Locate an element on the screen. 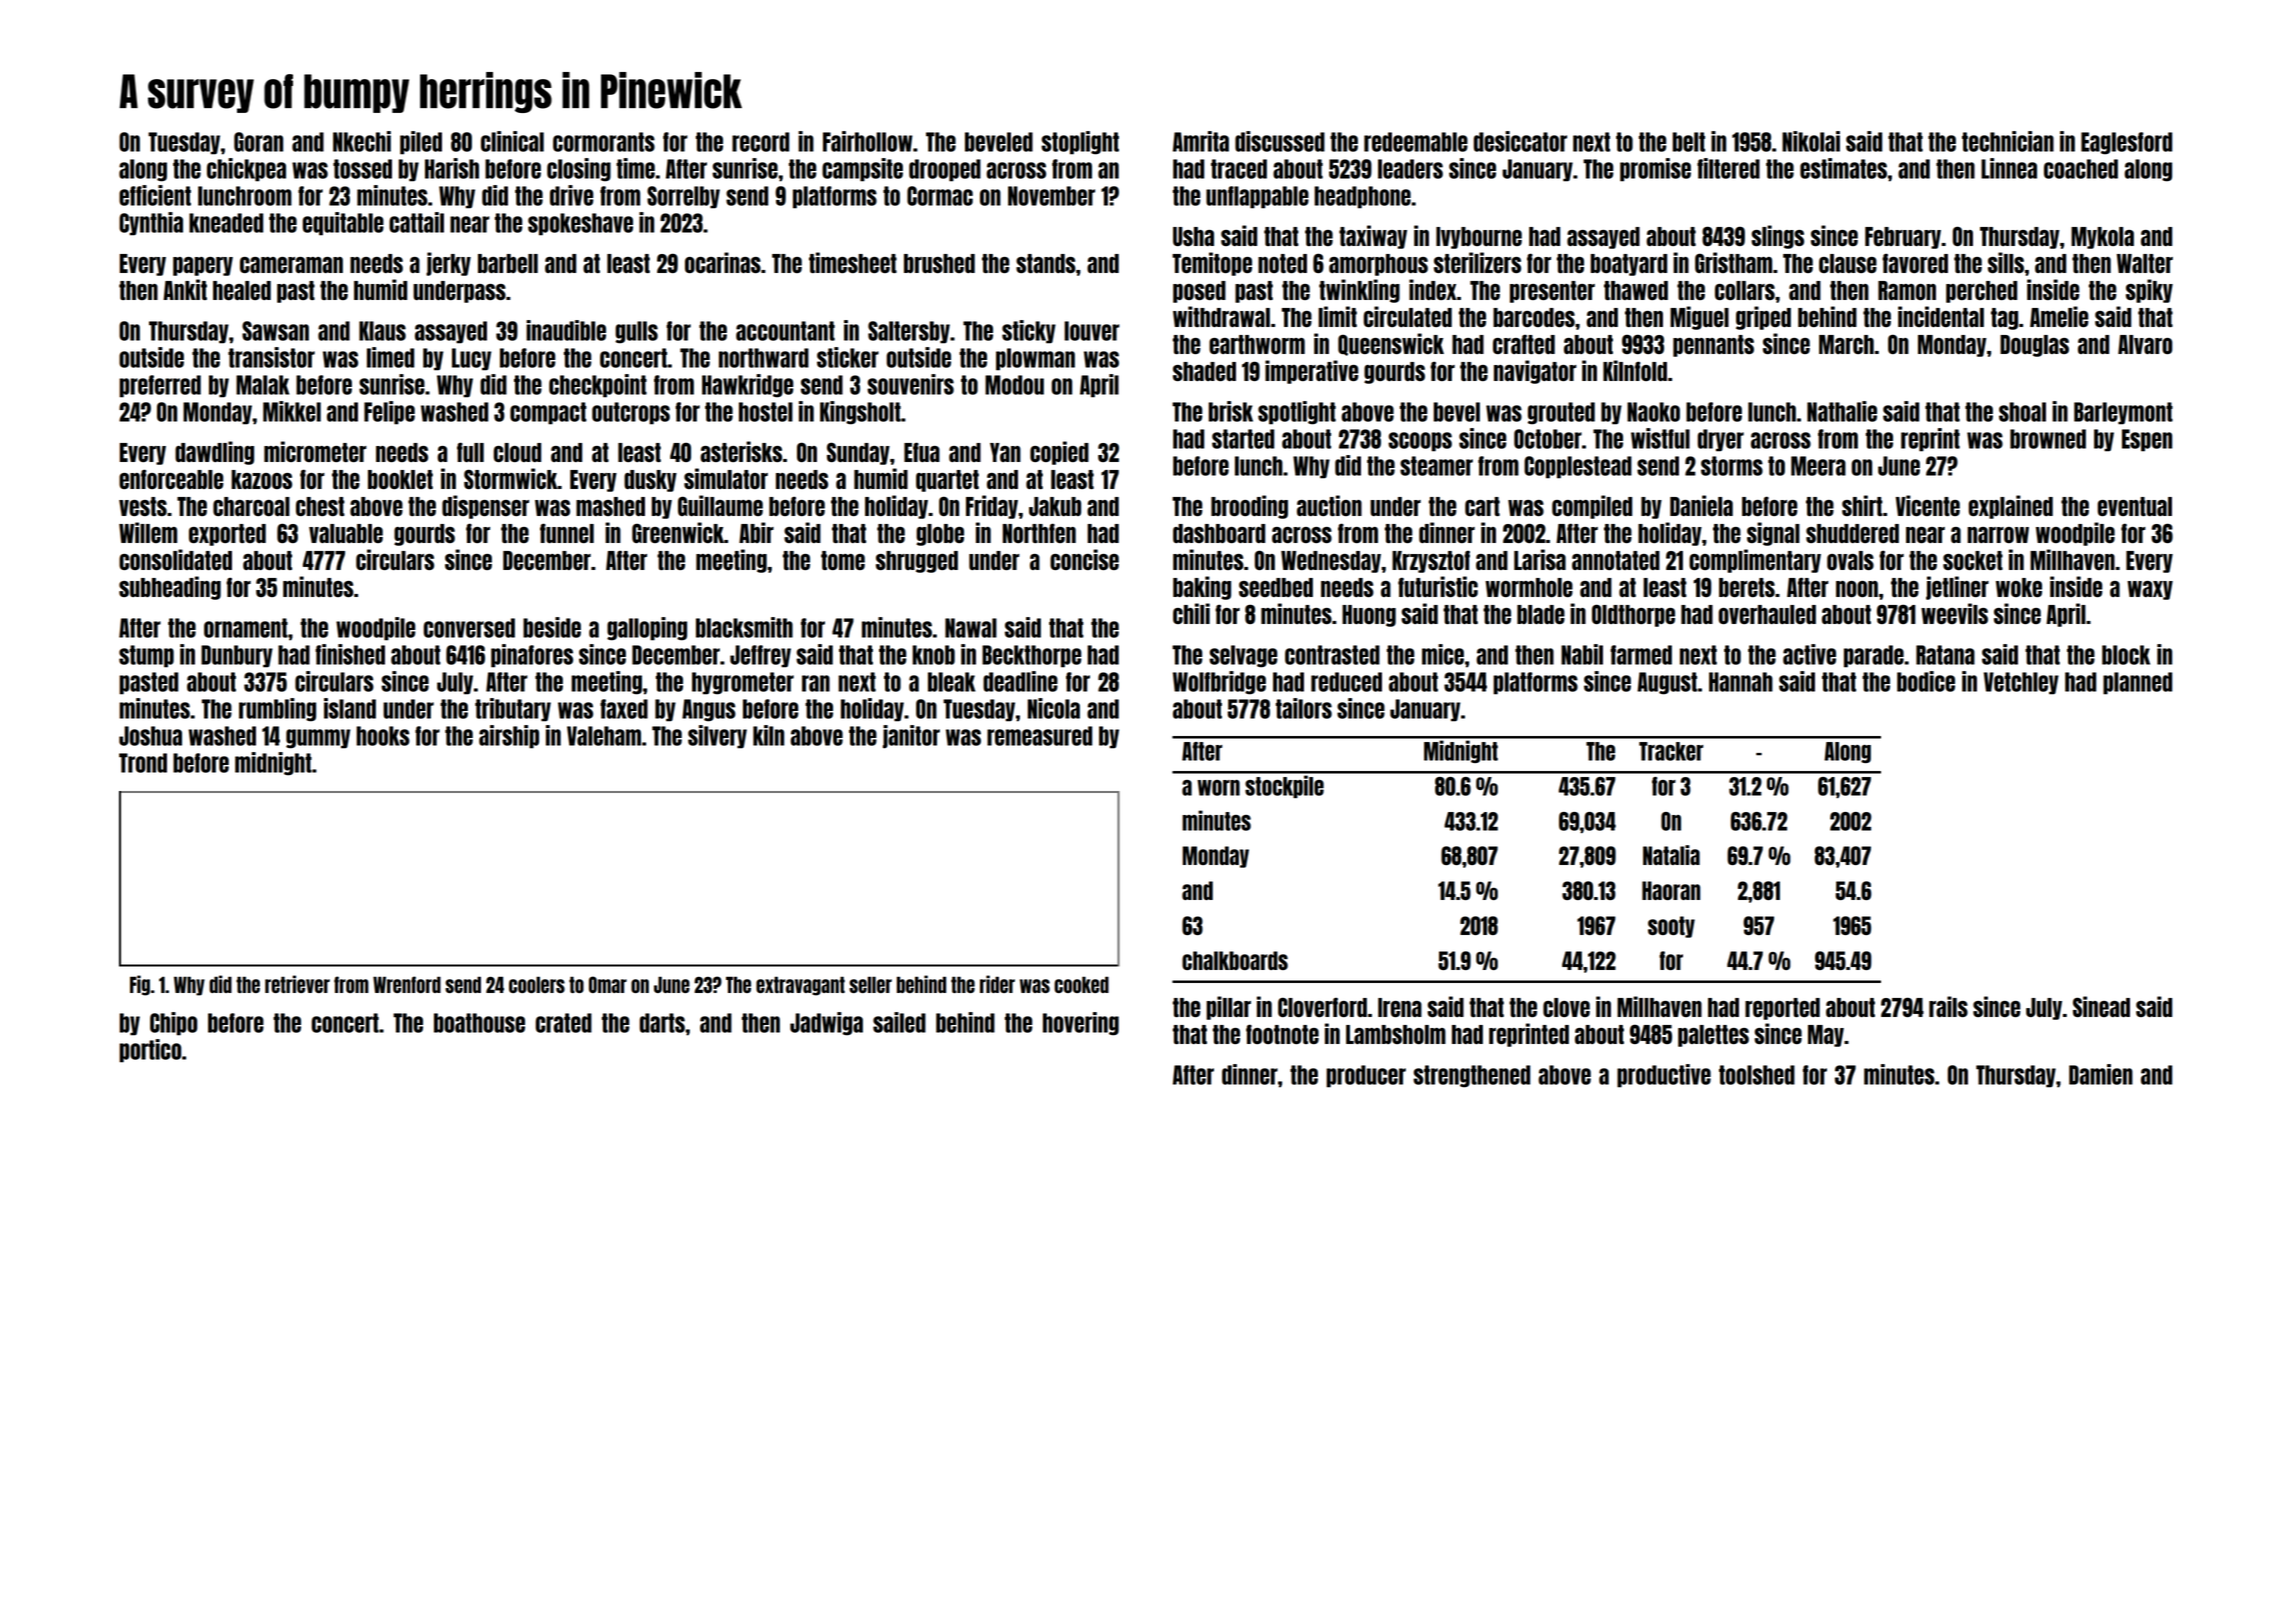  complimentary is located at coordinates (1755, 561).
